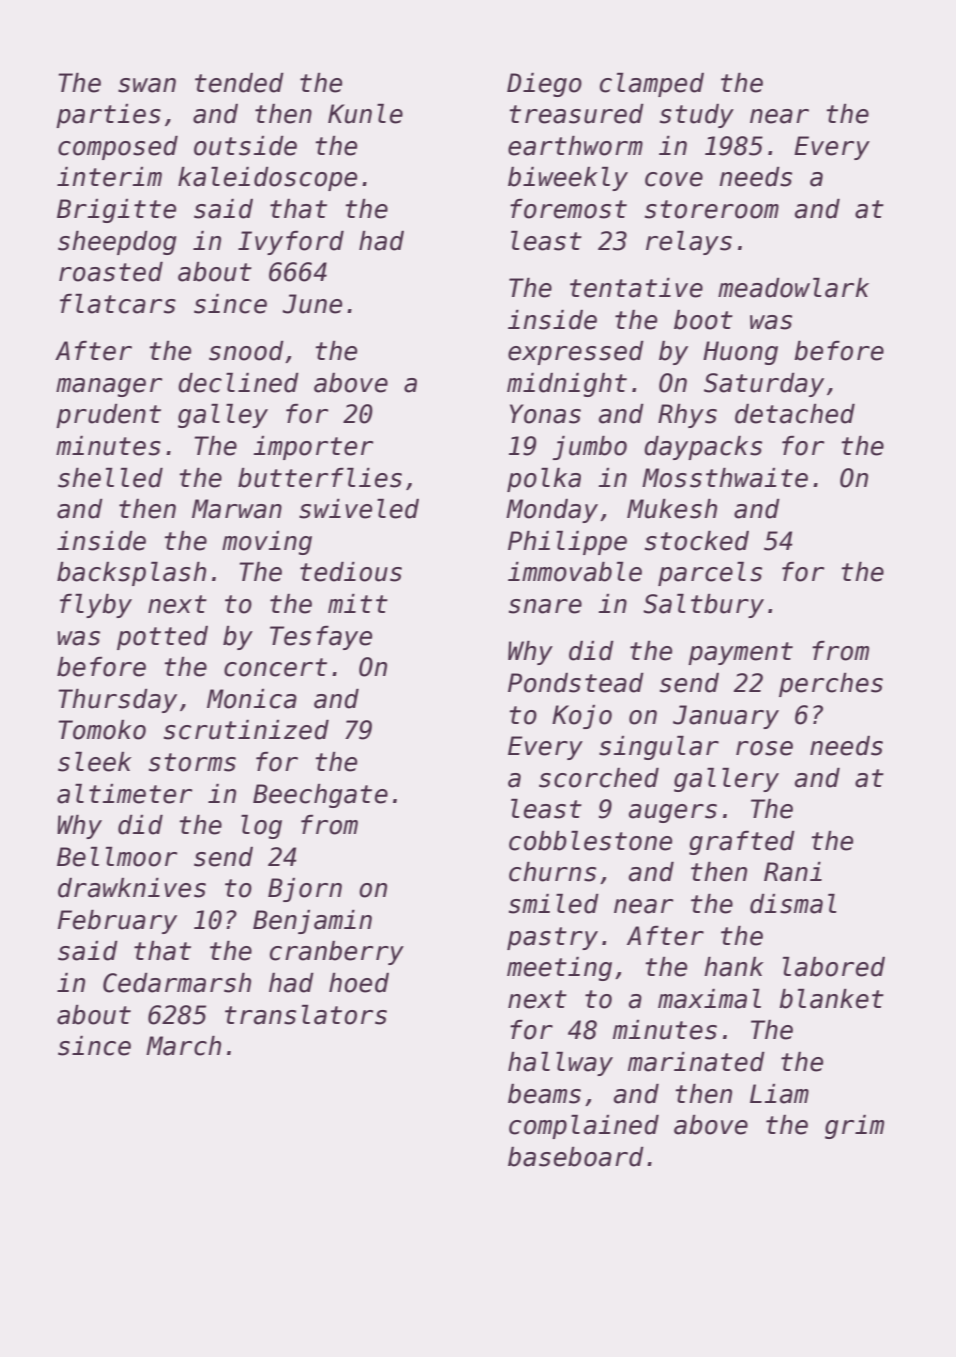 Image resolution: width=956 pixels, height=1357 pixels. I want to click on March, so click(183, 1046).
